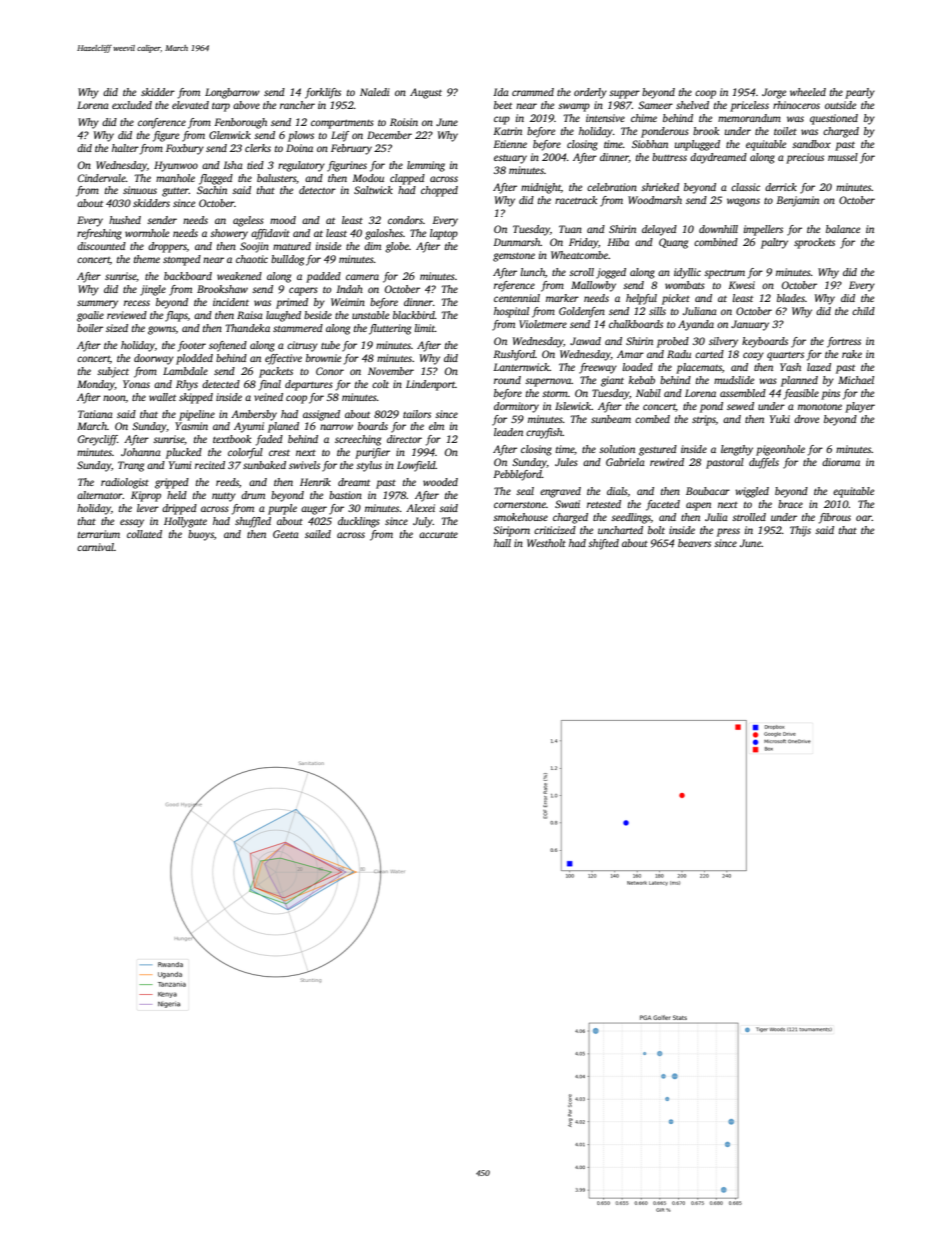 This screenshot has height=1233, width=952. I want to click on Raisa, so click(250, 315).
